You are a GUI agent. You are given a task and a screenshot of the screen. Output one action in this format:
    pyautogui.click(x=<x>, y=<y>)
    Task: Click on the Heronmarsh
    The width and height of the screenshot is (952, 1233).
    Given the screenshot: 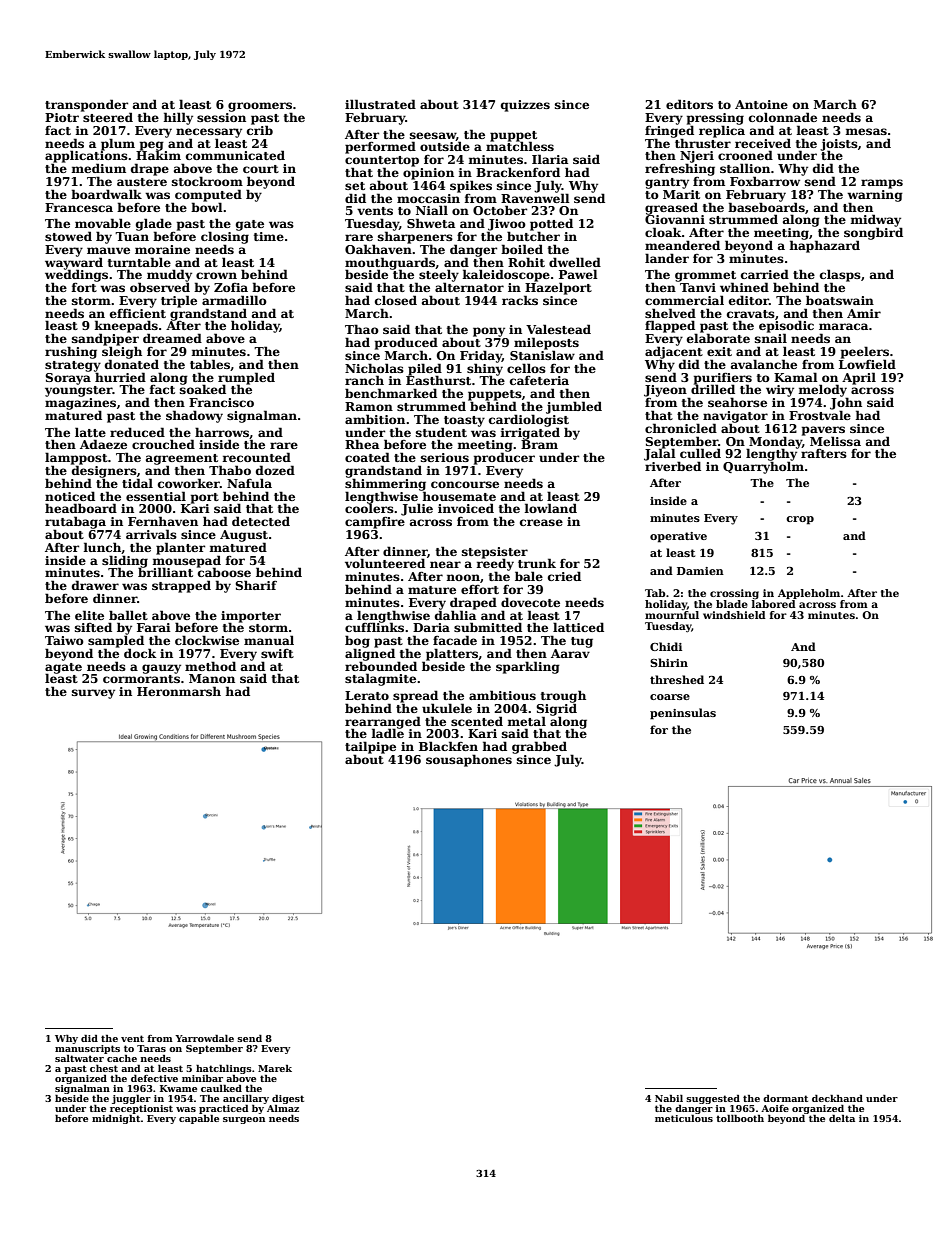 What is the action you would take?
    pyautogui.click(x=179, y=691)
